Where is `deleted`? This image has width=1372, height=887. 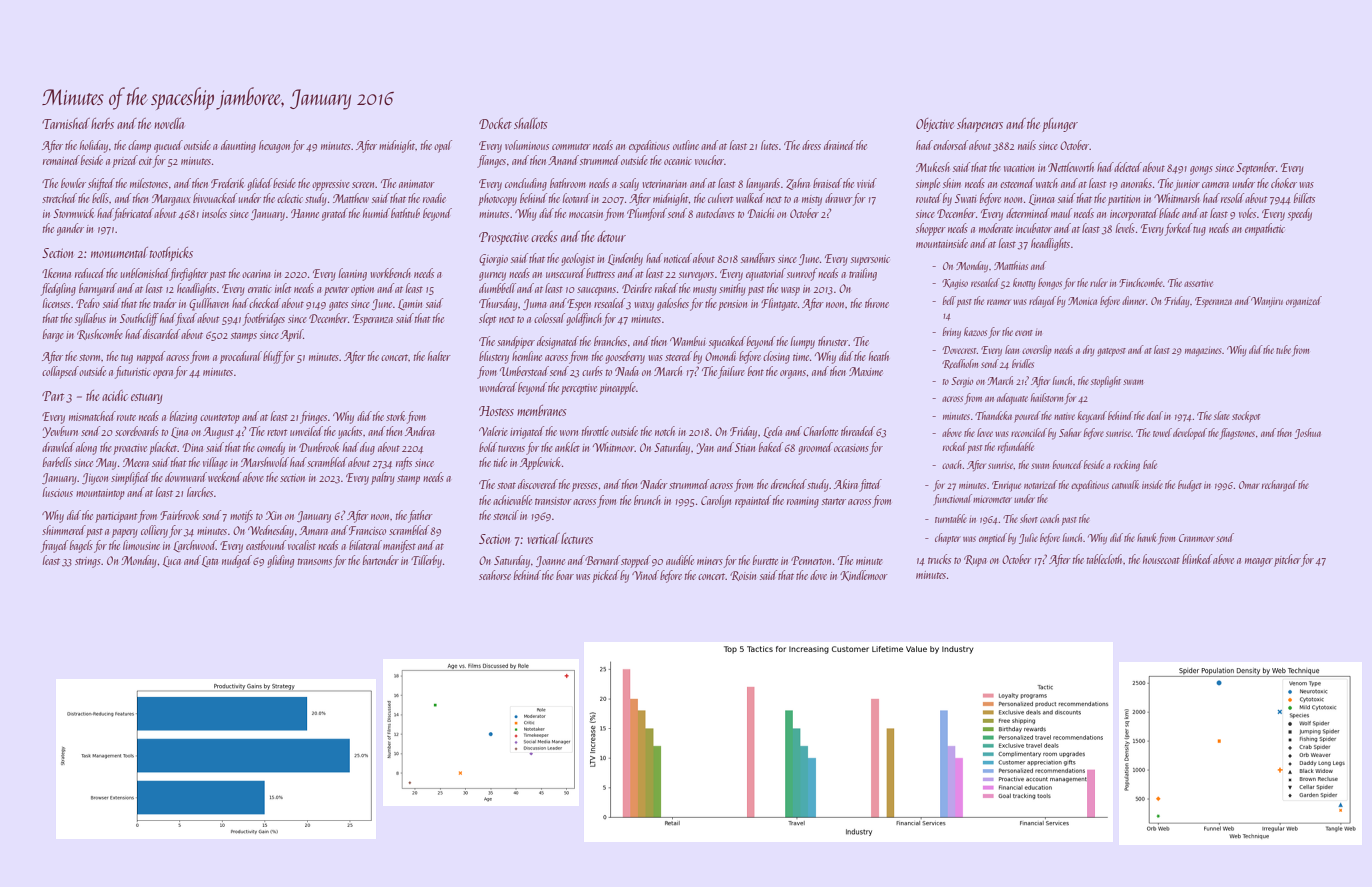
deleted is located at coordinates (1128, 167).
